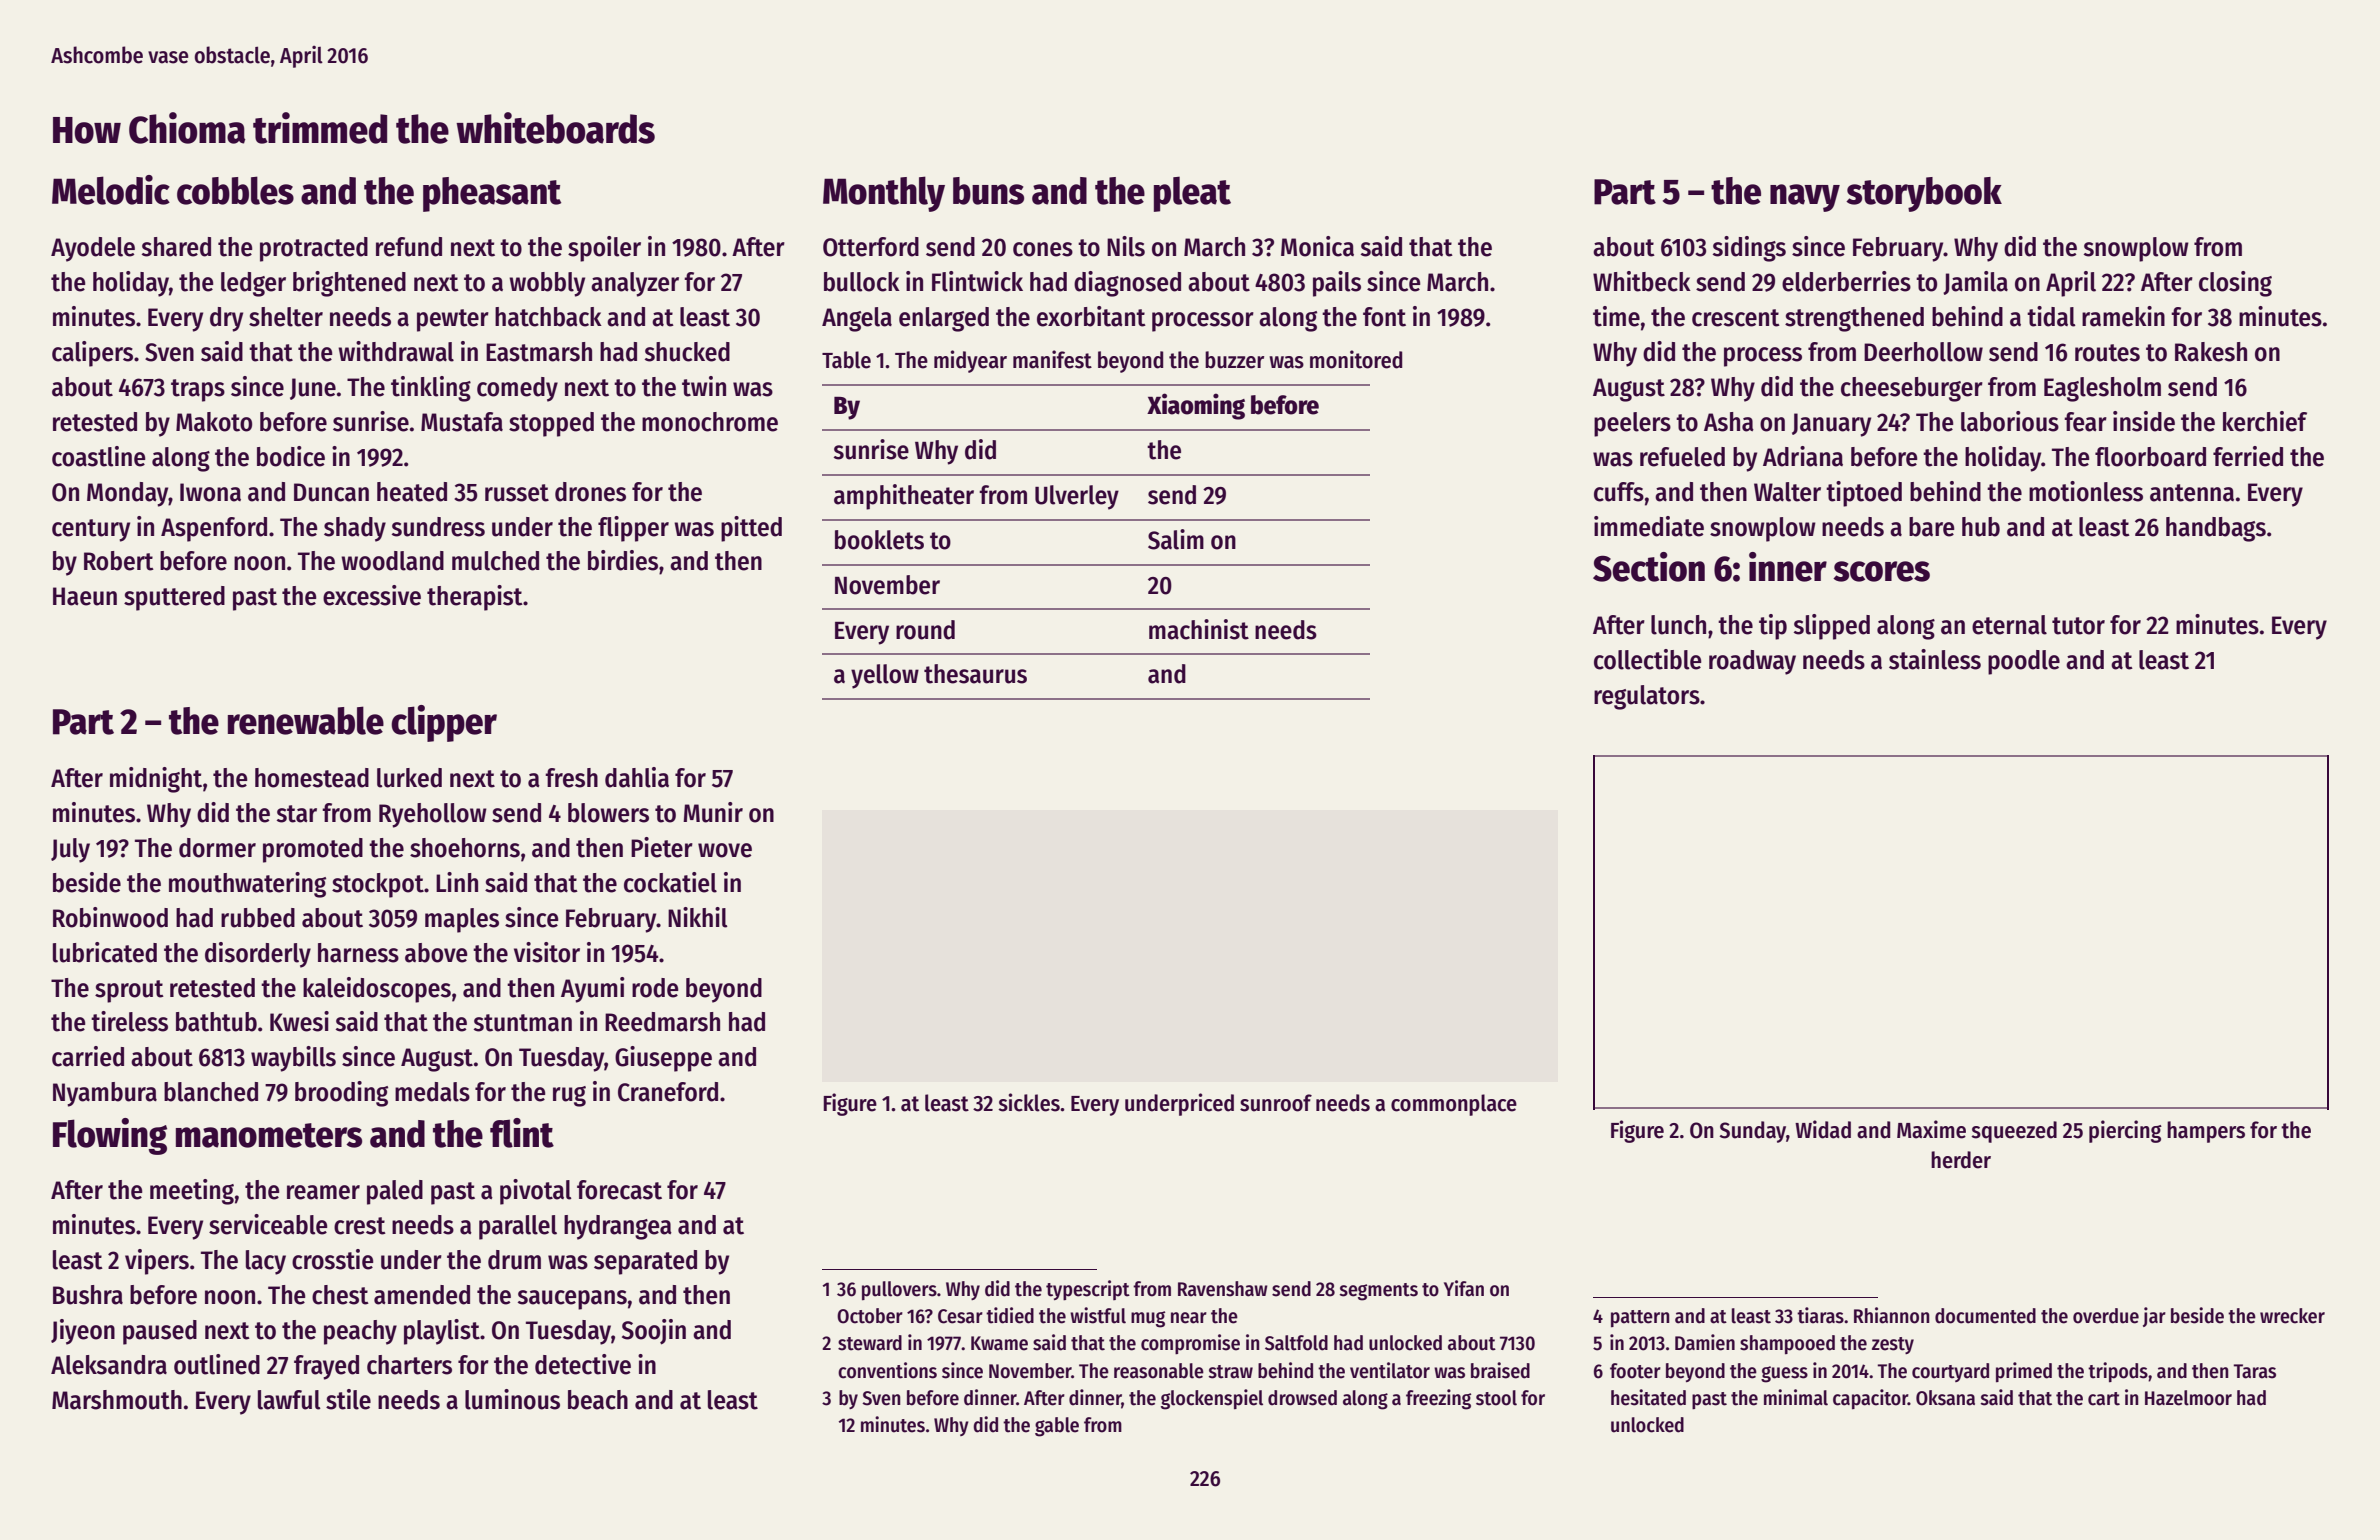 This screenshot has height=1540, width=2380. What do you see at coordinates (378, 885) in the screenshot?
I see `stockpot` at bounding box center [378, 885].
